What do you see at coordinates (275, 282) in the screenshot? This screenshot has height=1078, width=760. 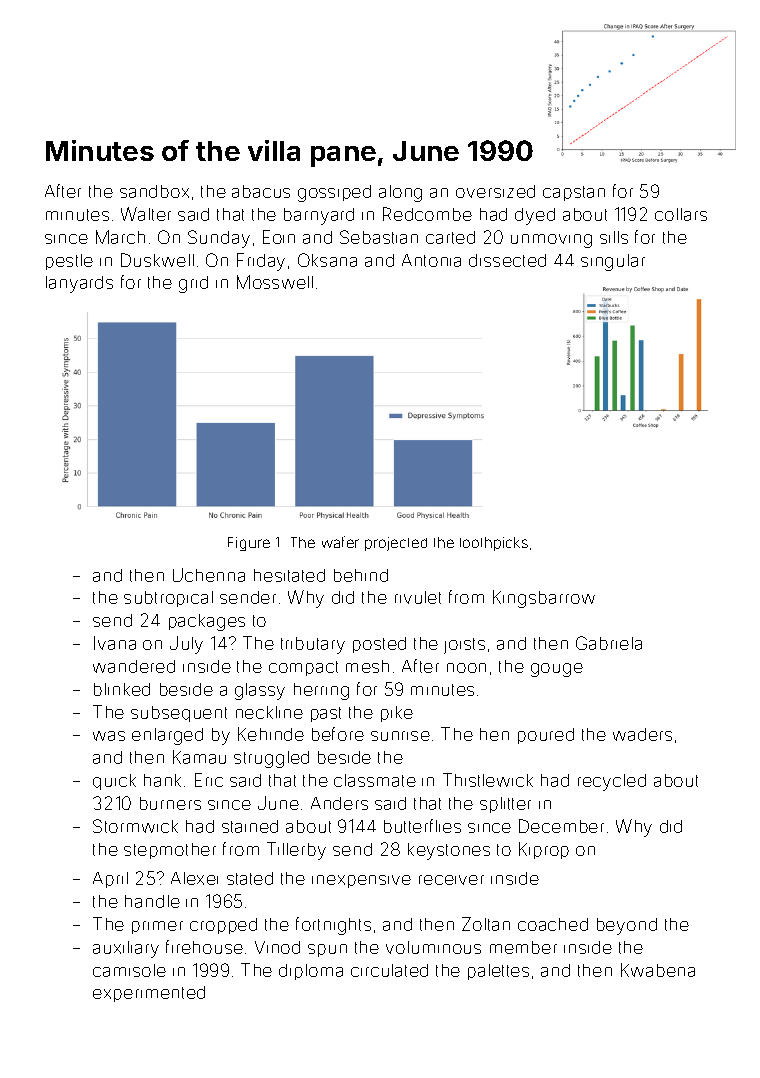 I see `Mosswell` at bounding box center [275, 282].
